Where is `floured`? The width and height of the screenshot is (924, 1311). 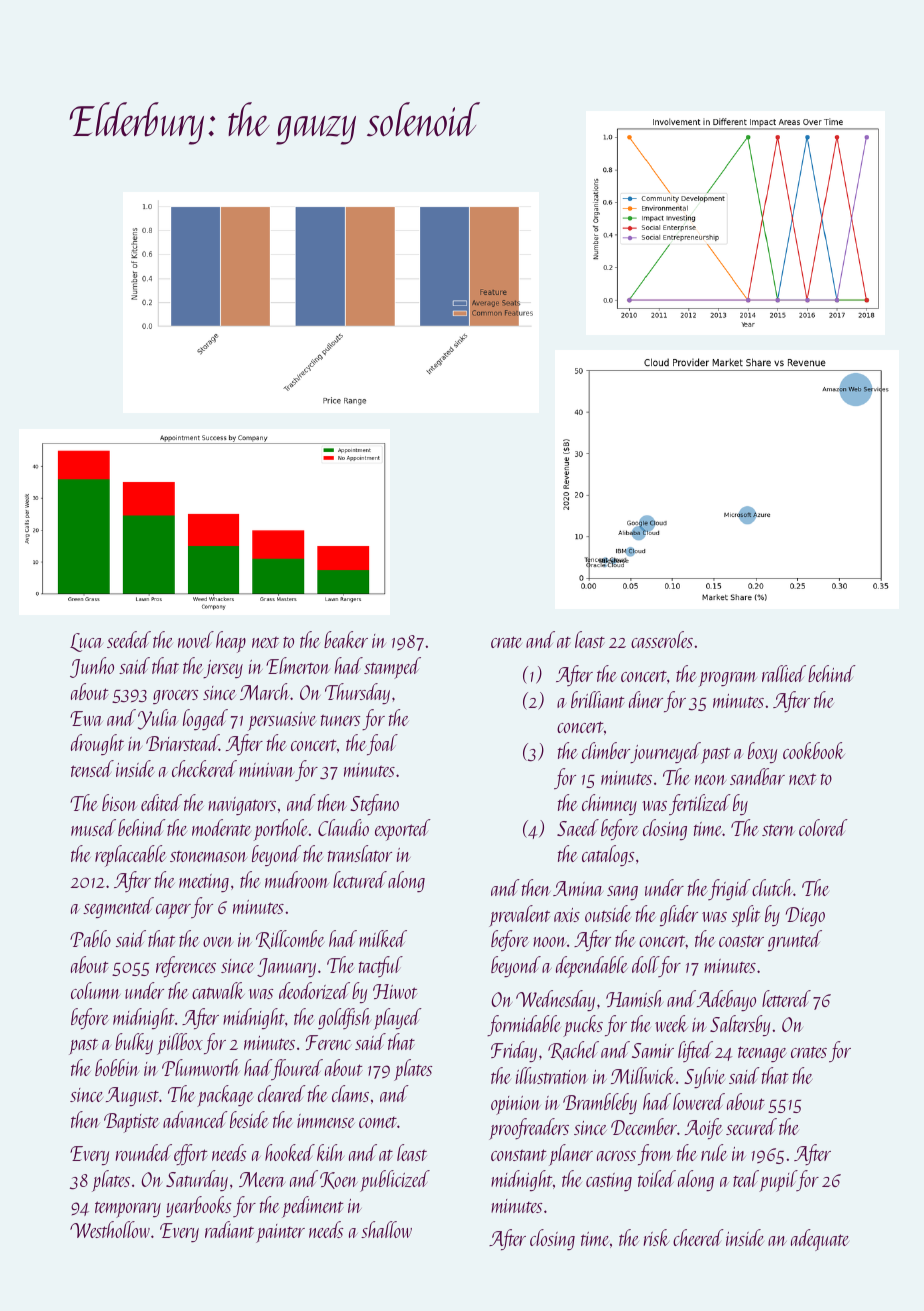 floured is located at coordinates (297, 1069).
